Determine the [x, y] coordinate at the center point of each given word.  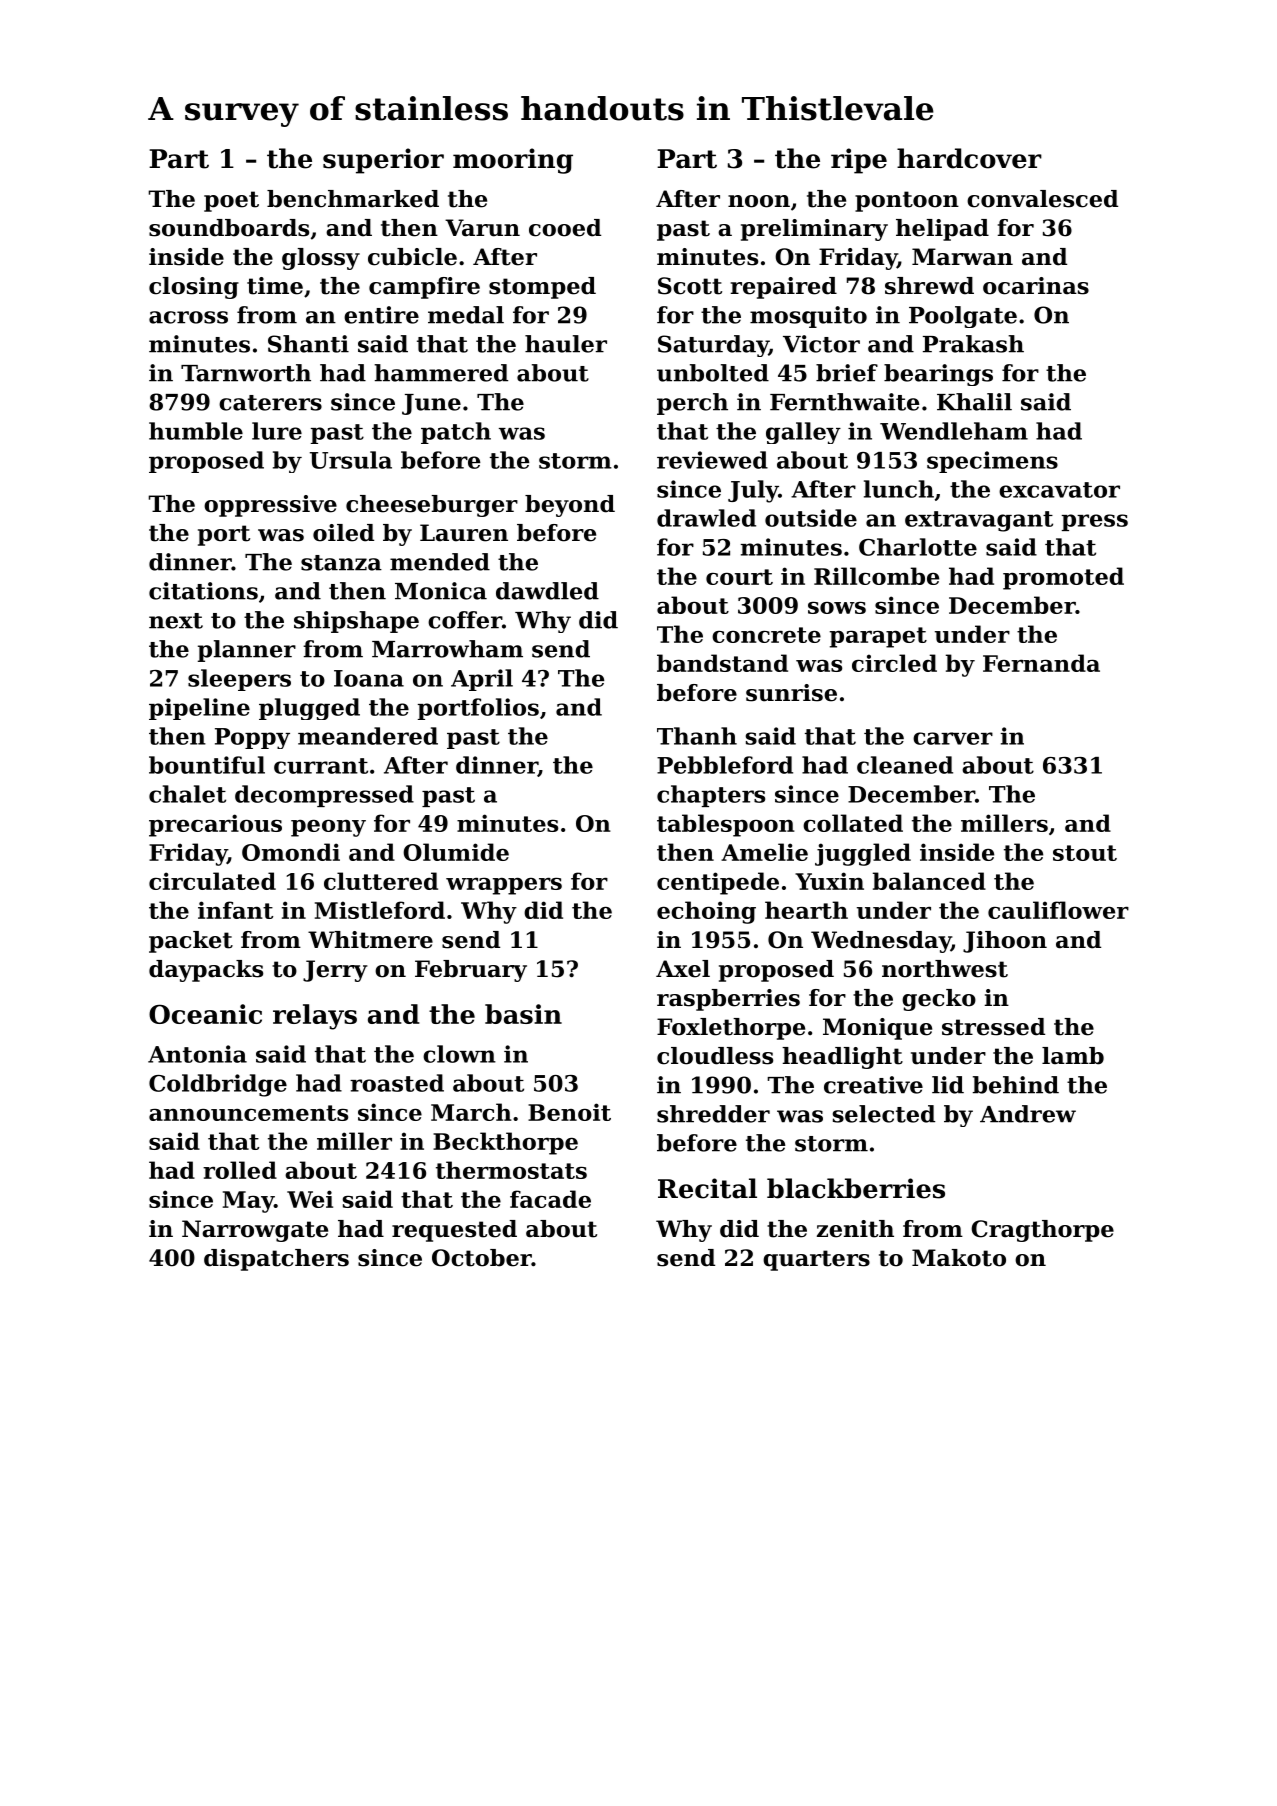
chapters [711, 796]
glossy [321, 259]
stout [1085, 853]
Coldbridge [218, 1085]
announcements [248, 1113]
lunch [899, 489]
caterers [270, 403]
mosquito [808, 317]
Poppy [252, 738]
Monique [877, 1029]
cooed [565, 228]
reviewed [712, 460]
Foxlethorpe [731, 1029]
